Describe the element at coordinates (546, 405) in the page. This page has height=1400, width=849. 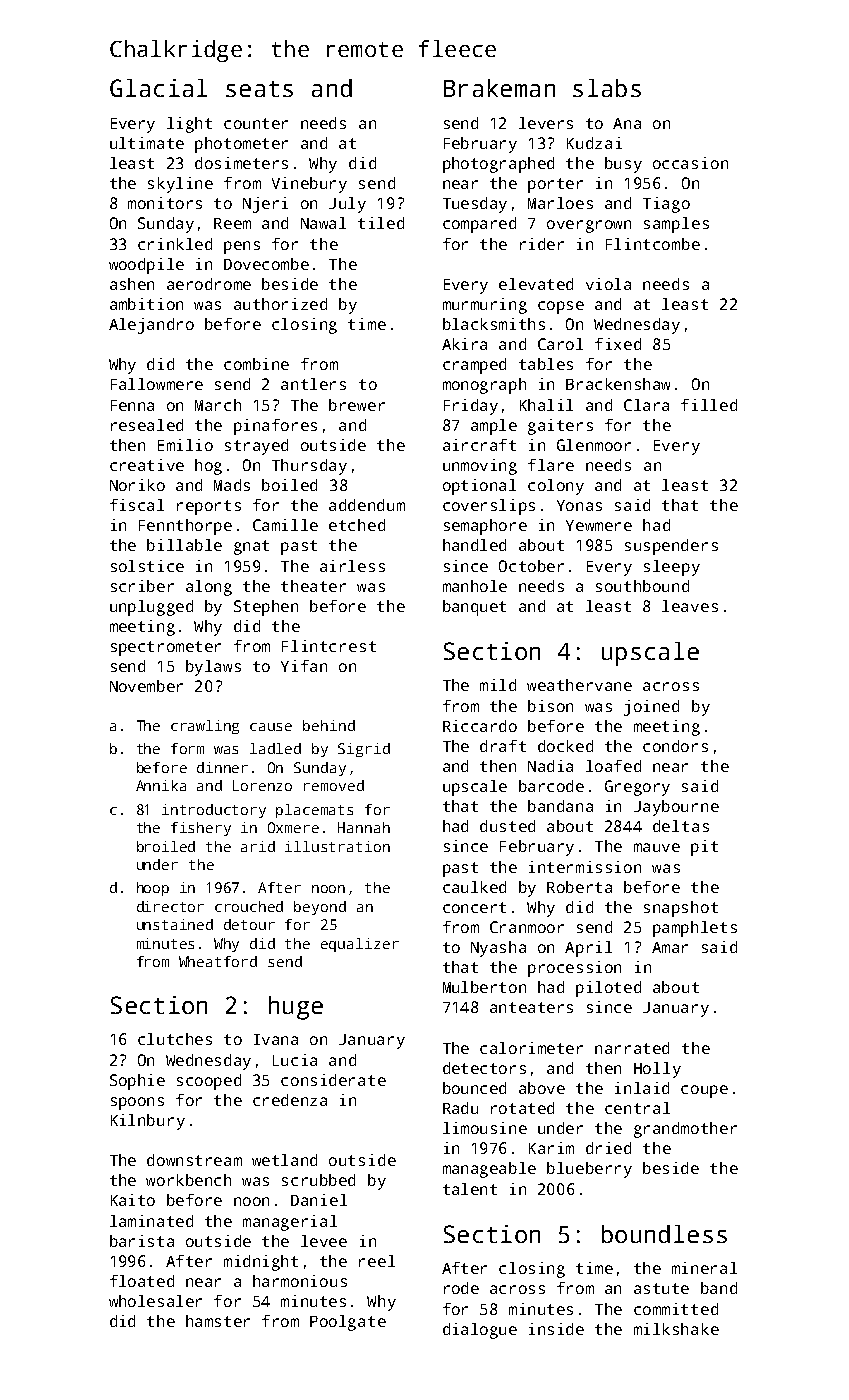
I see `Khalil` at that location.
